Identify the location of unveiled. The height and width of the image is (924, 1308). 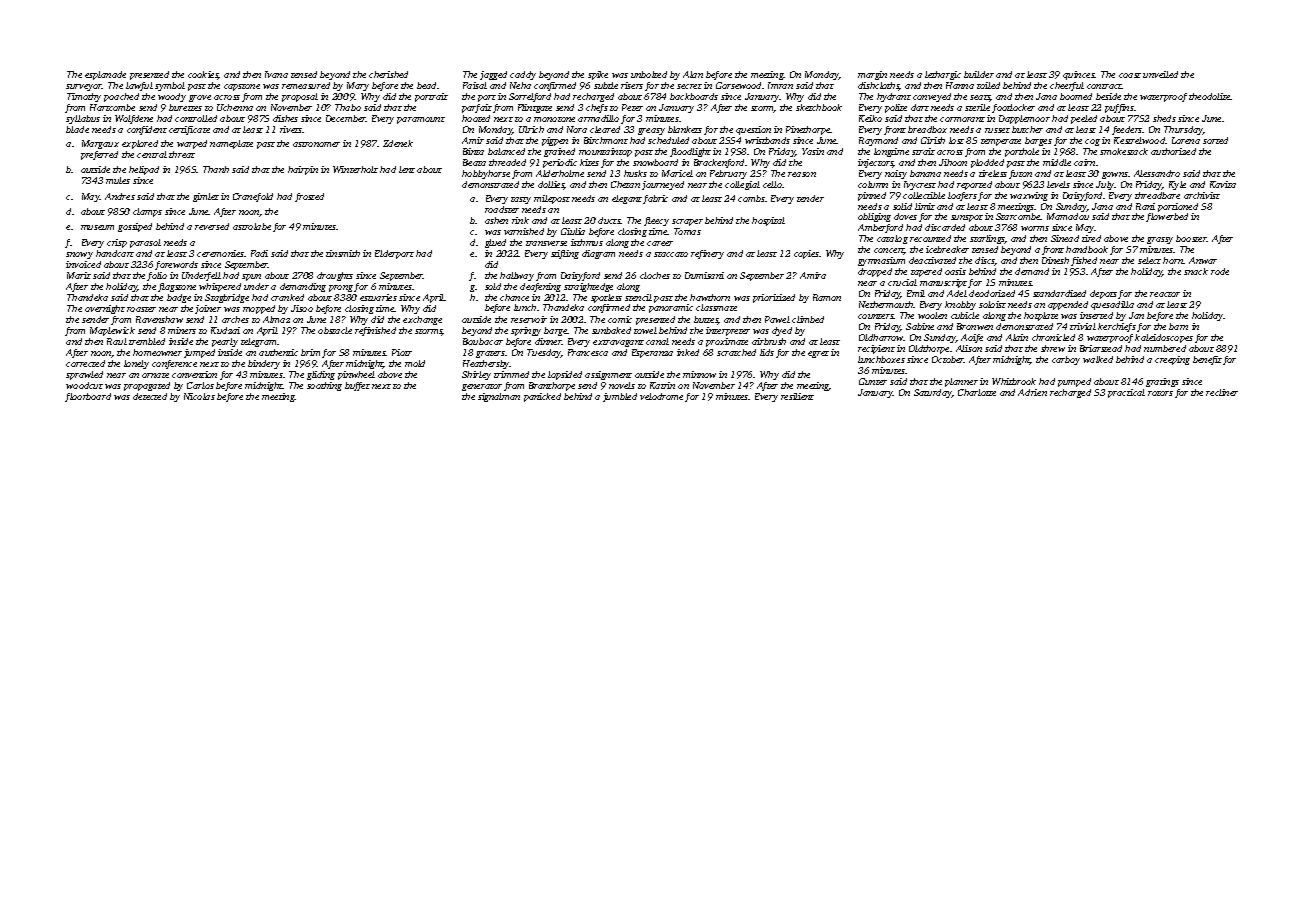
(1160, 74).
